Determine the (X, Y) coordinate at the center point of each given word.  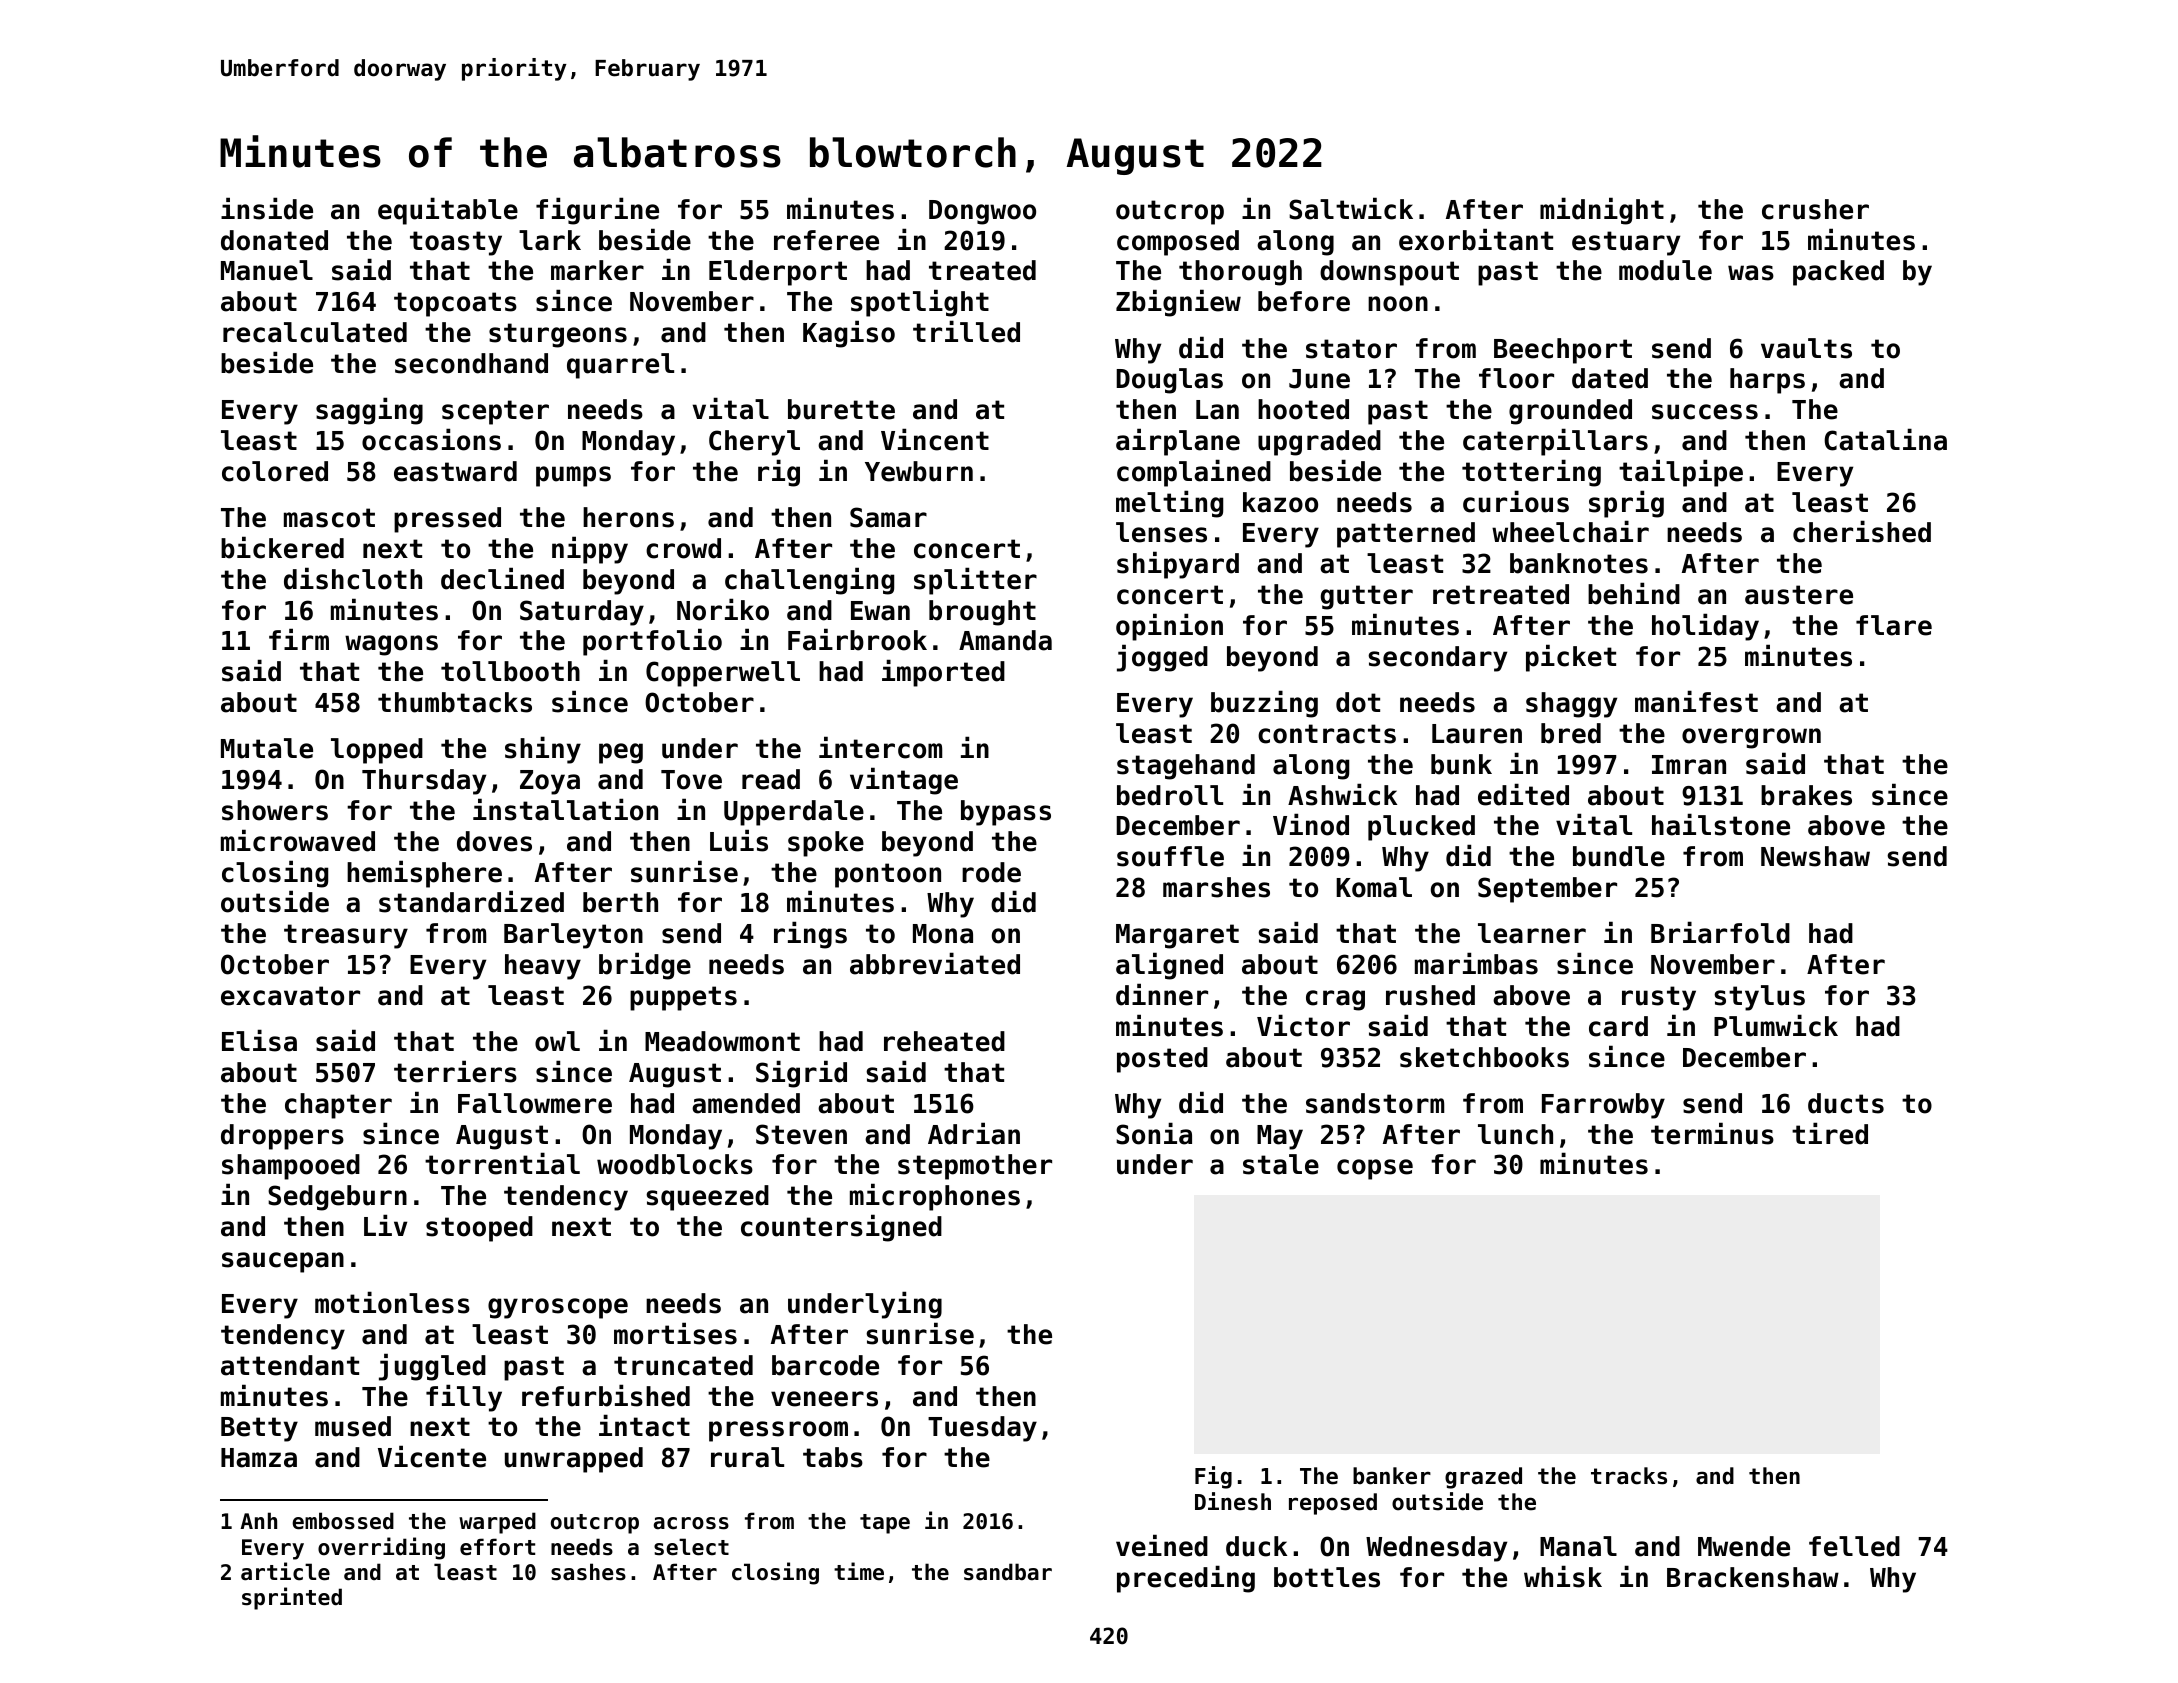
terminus (1712, 1133)
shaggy (1571, 705)
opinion (1169, 627)
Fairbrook (857, 639)
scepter (495, 412)
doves (494, 841)
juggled (432, 1367)
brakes (1806, 795)
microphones (935, 1197)
